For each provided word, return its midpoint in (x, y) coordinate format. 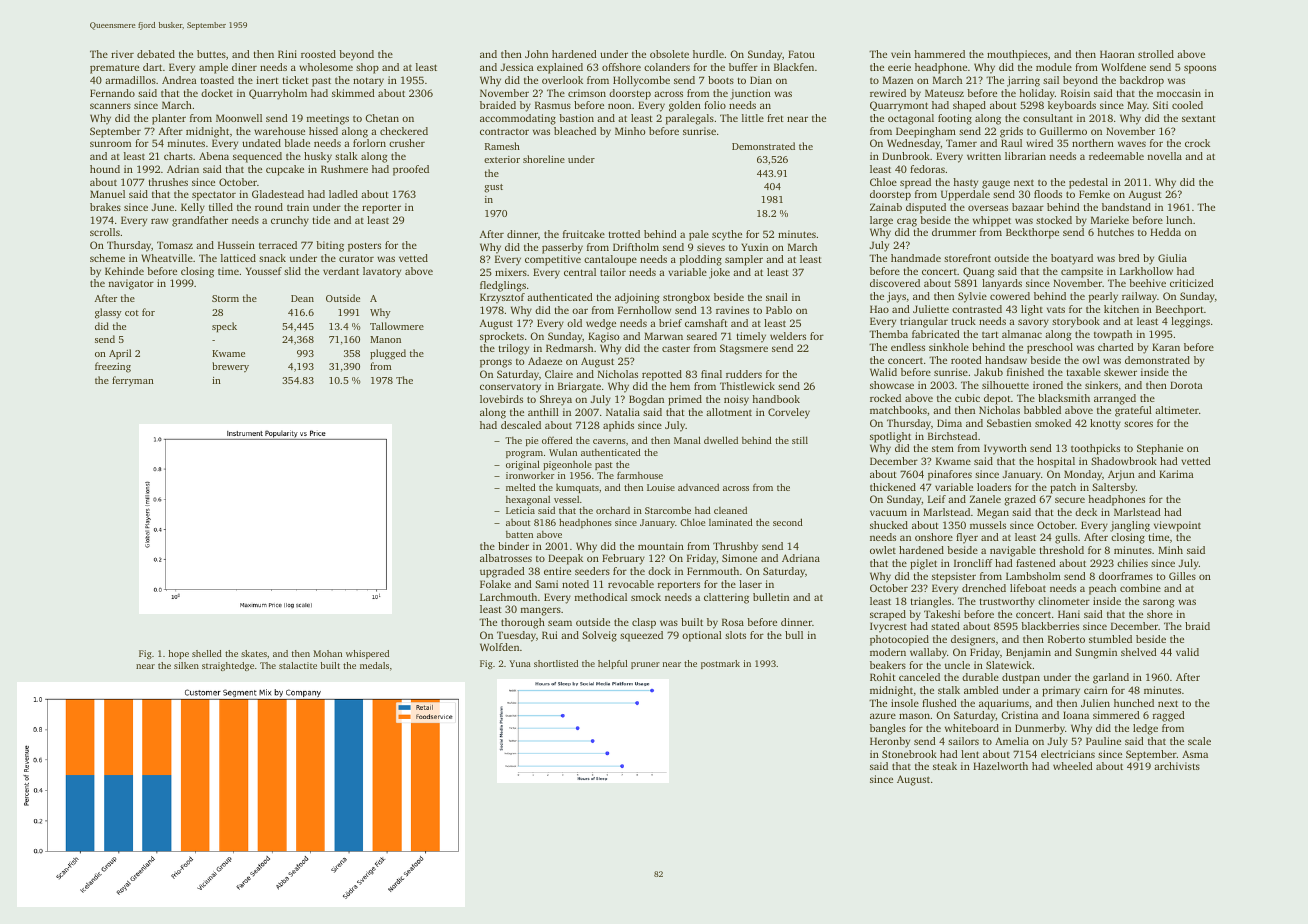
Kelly (193, 208)
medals (374, 665)
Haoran (1117, 54)
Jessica (517, 67)
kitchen (1121, 309)
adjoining (637, 298)
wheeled (1073, 766)
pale (699, 235)
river (122, 54)
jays (896, 297)
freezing (113, 367)
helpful (612, 664)
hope (179, 654)
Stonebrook (909, 754)
